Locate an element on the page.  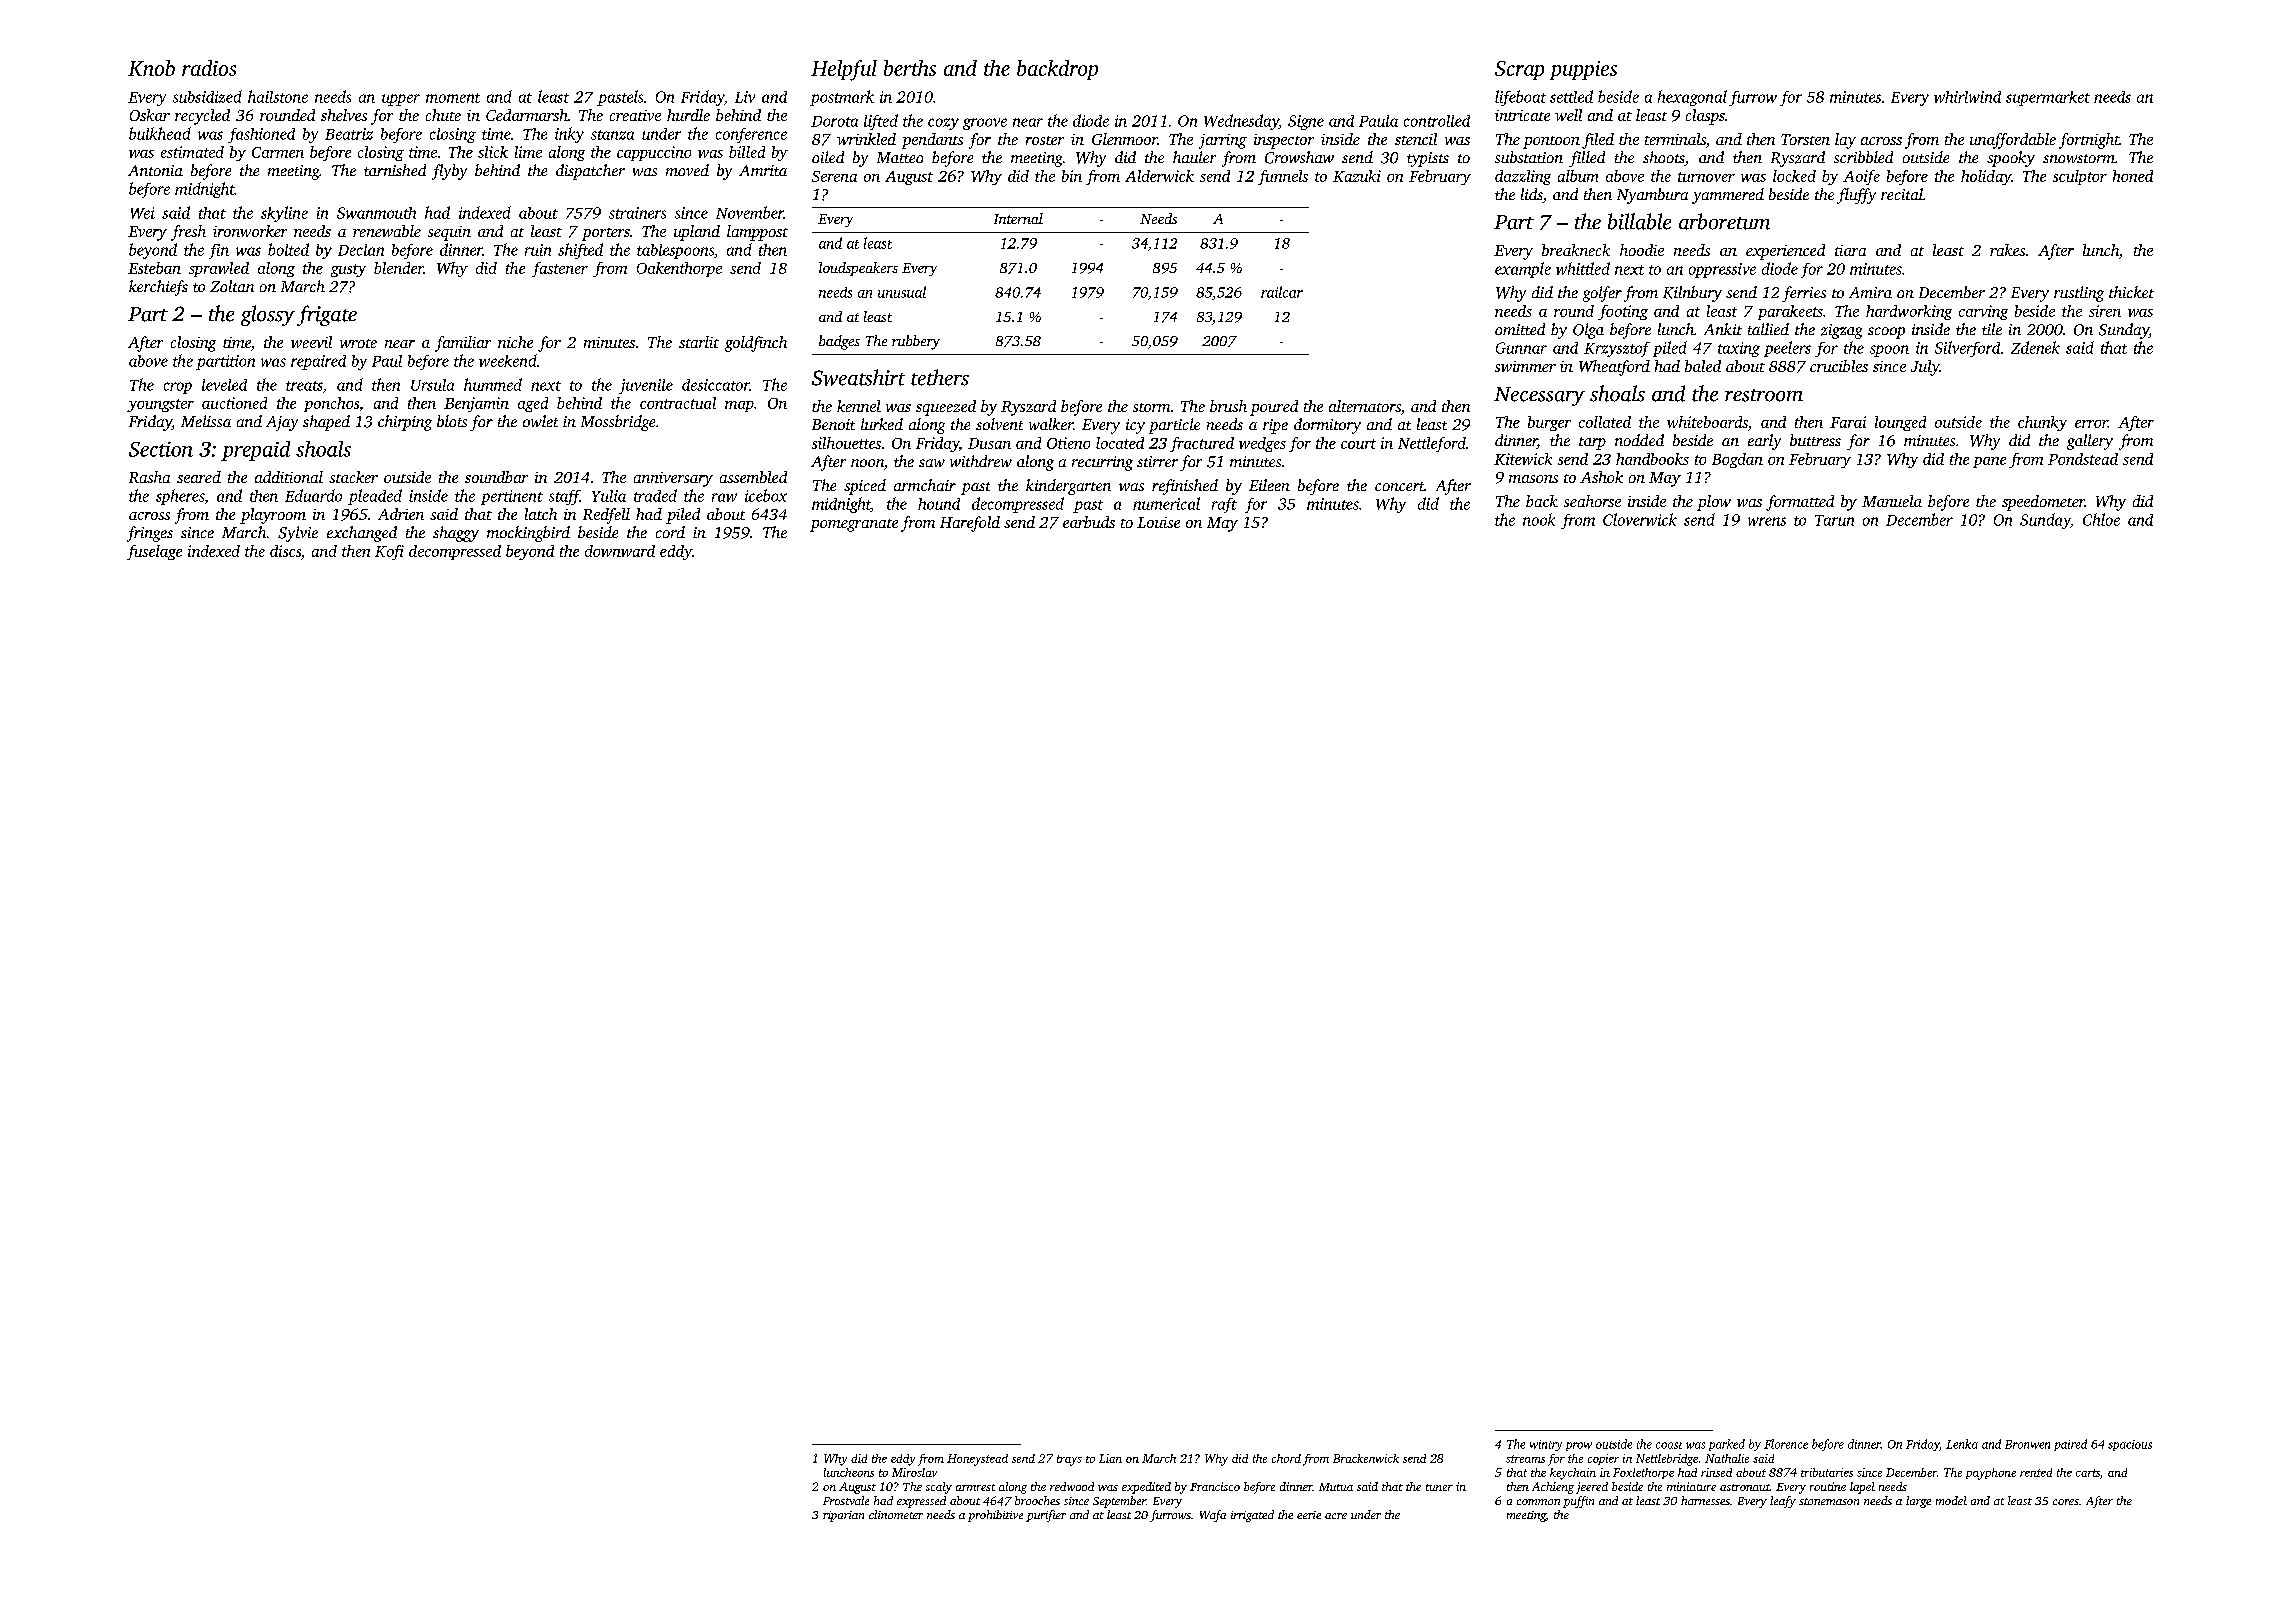
Frostvale is located at coordinates (846, 1500).
